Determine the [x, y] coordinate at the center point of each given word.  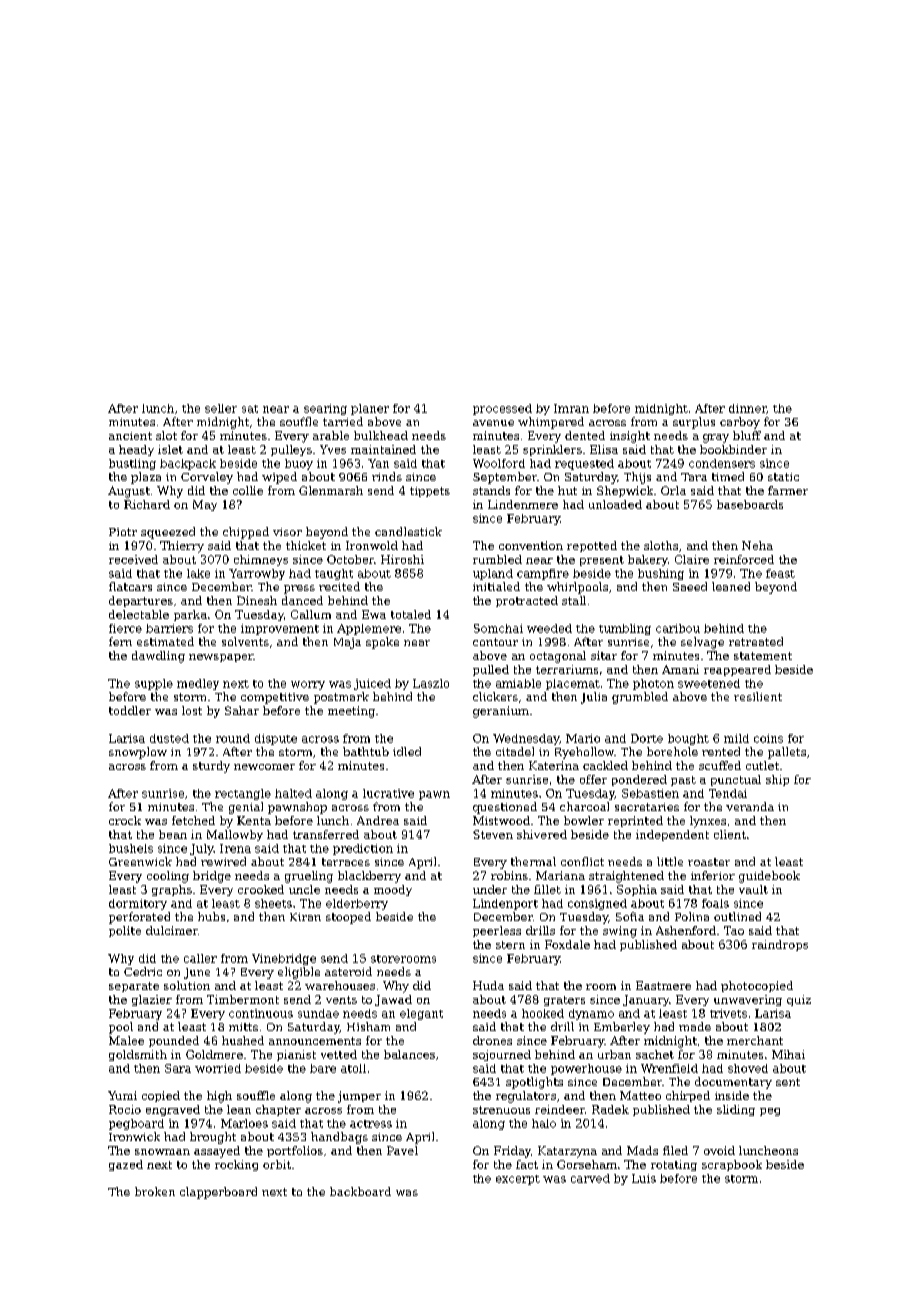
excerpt [518, 1180]
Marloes [244, 1123]
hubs [211, 916]
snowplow [138, 753]
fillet [547, 889]
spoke [382, 643]
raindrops [780, 945]
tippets [430, 492]
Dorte [647, 738]
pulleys [291, 450]
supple [154, 684]
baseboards [750, 504]
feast [780, 573]
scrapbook [732, 1165]
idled [407, 751]
